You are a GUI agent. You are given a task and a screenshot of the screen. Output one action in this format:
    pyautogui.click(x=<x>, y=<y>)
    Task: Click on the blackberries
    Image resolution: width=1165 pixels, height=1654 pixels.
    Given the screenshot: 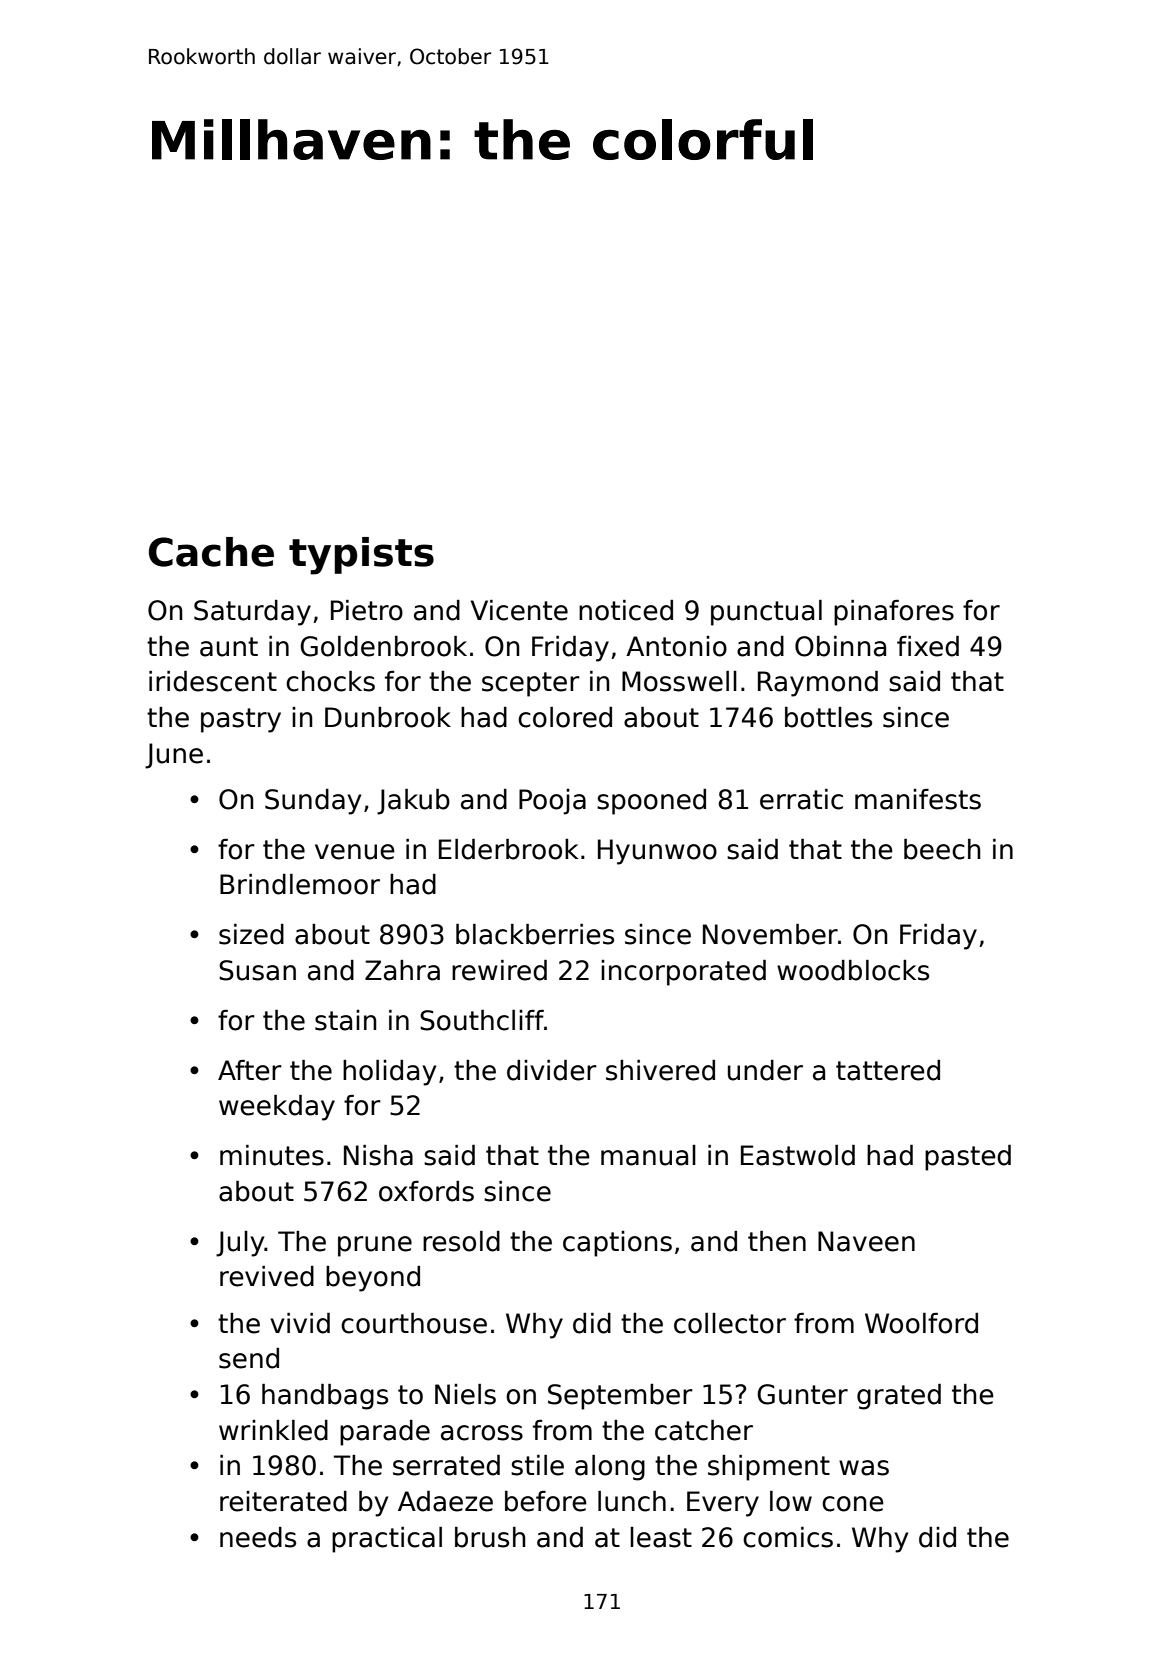 What is the action you would take?
    pyautogui.click(x=535, y=934)
